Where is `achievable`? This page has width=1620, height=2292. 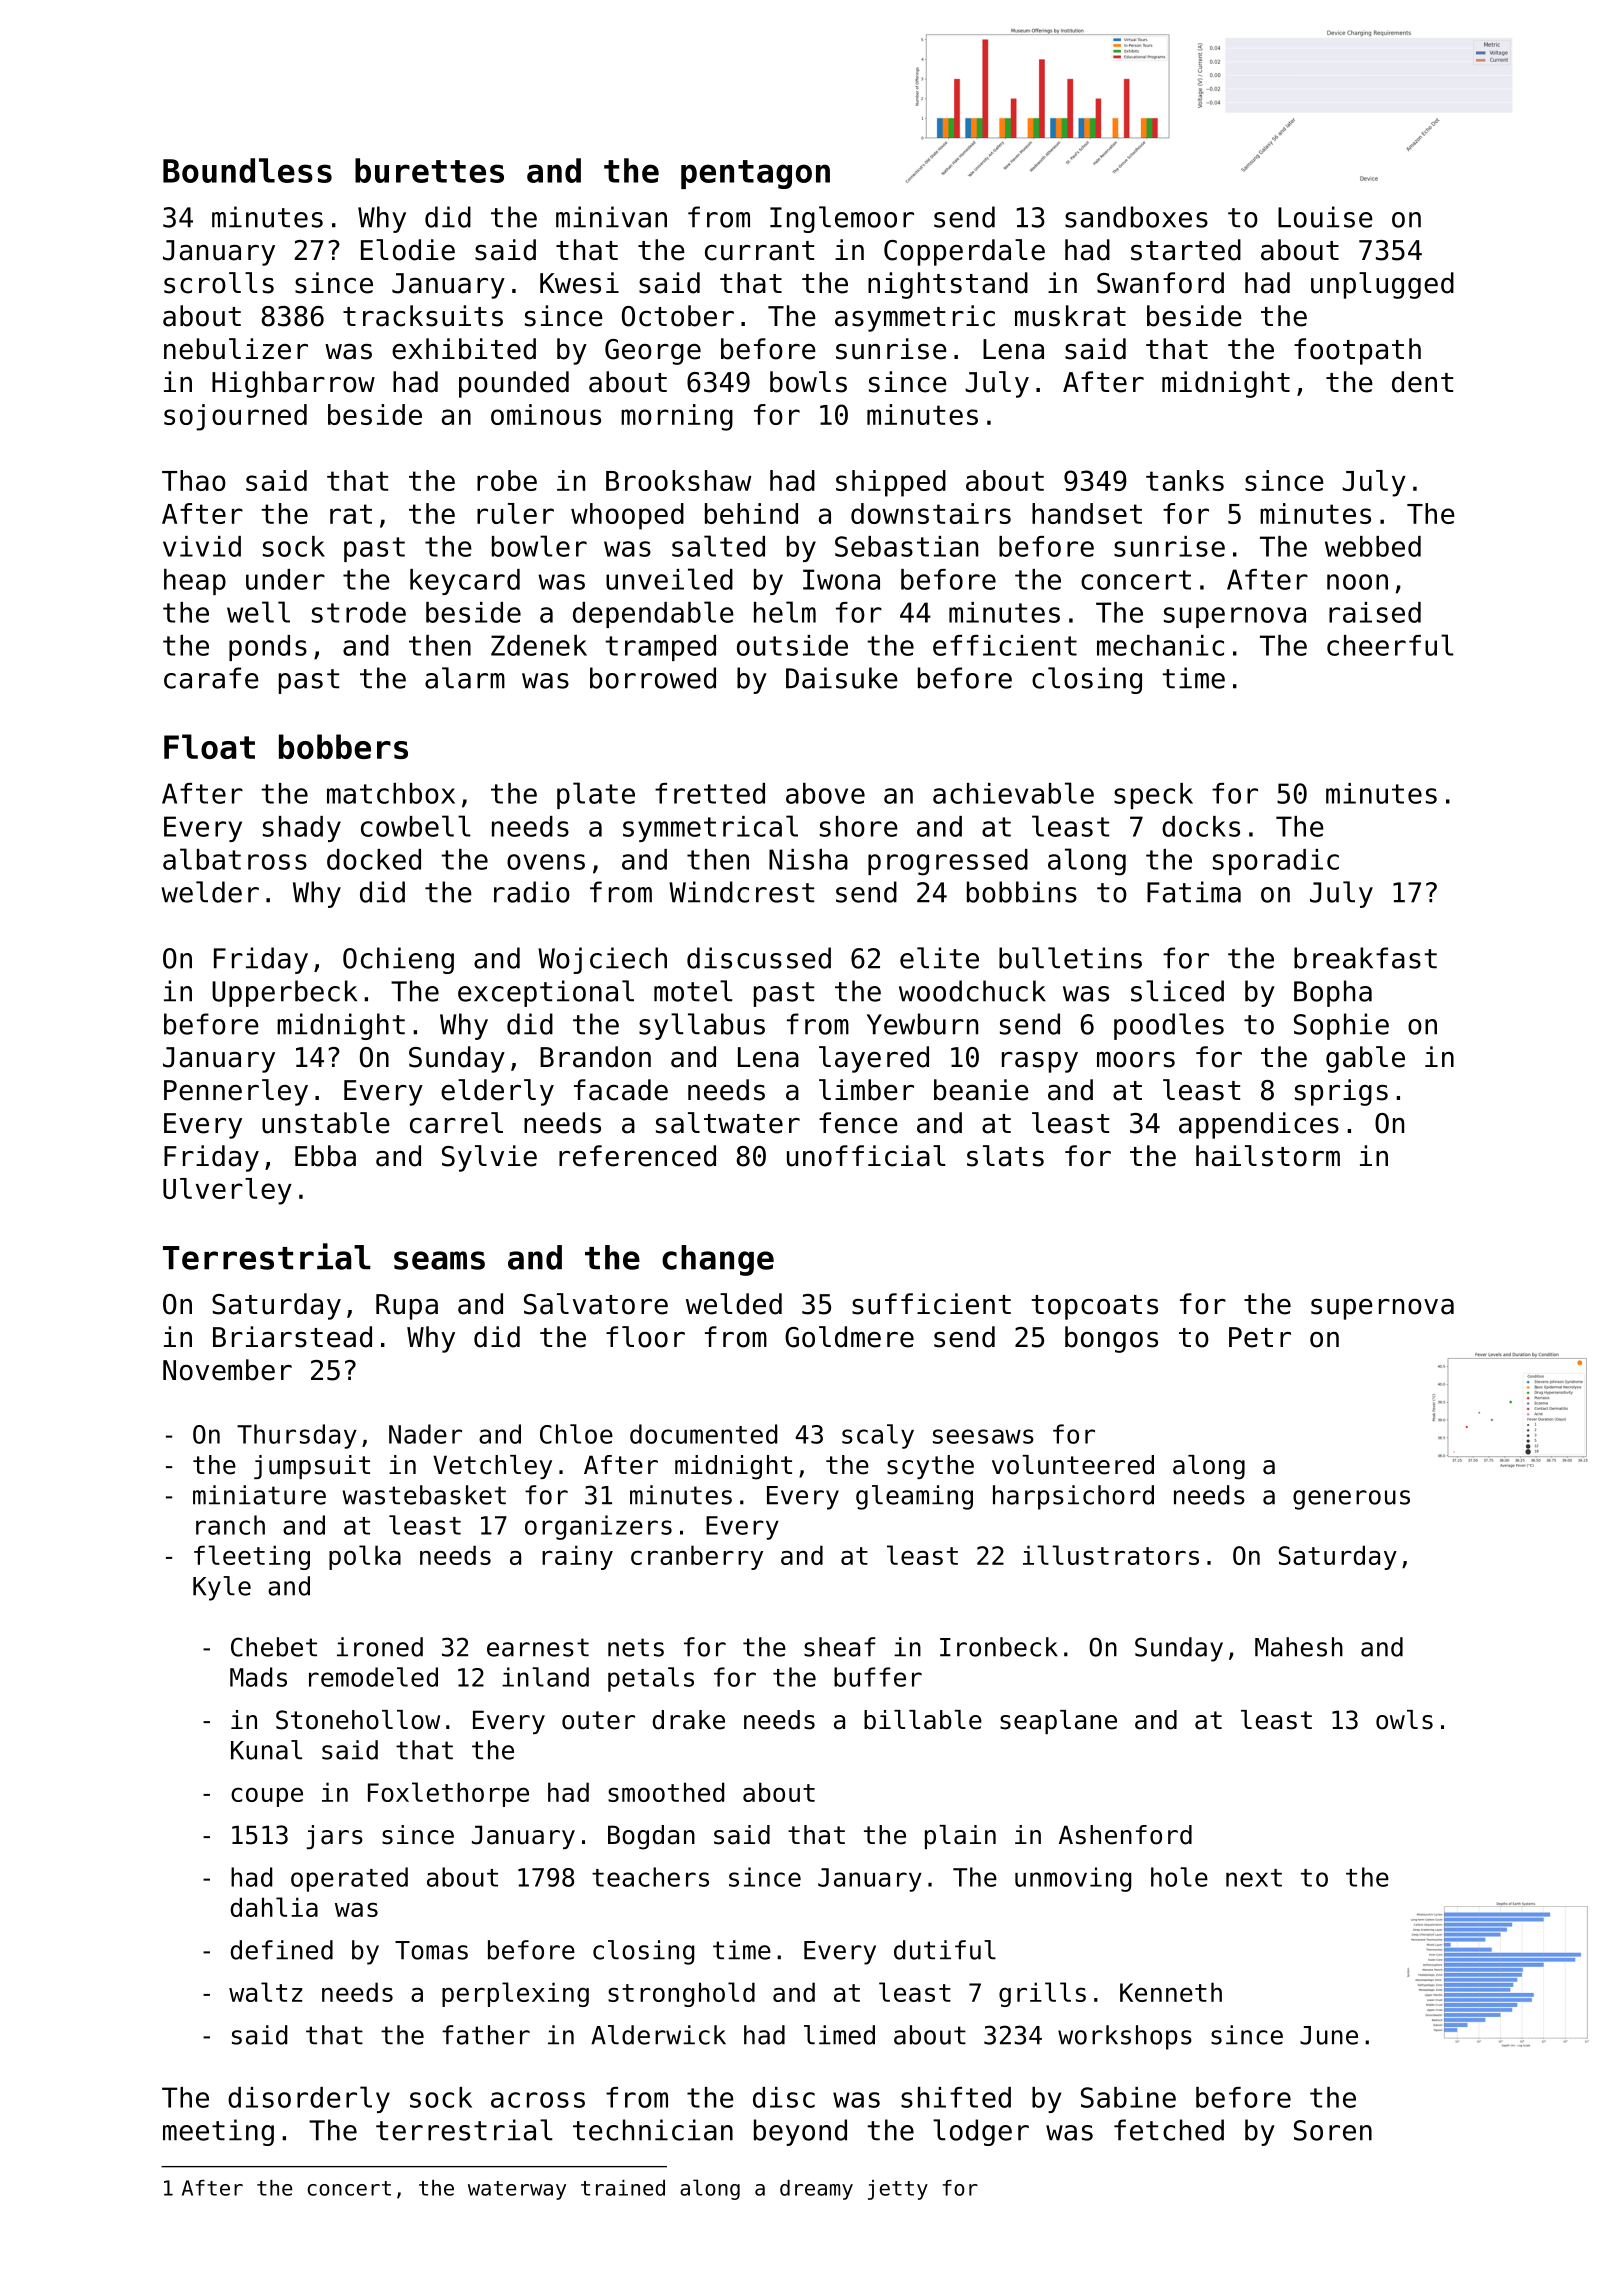
achievable is located at coordinates (1013, 793).
